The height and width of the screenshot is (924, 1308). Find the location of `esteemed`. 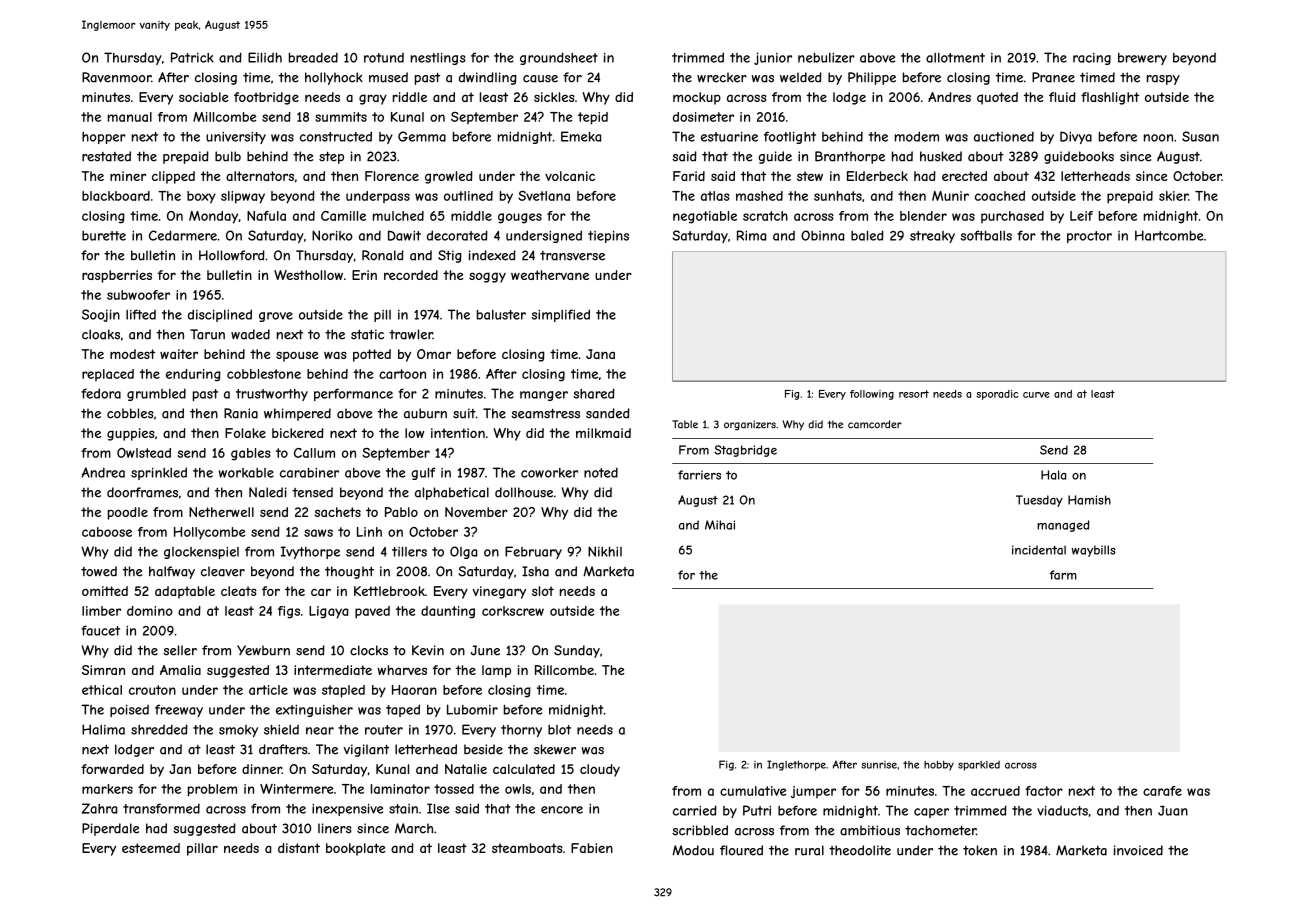

esteemed is located at coordinates (151, 848).
